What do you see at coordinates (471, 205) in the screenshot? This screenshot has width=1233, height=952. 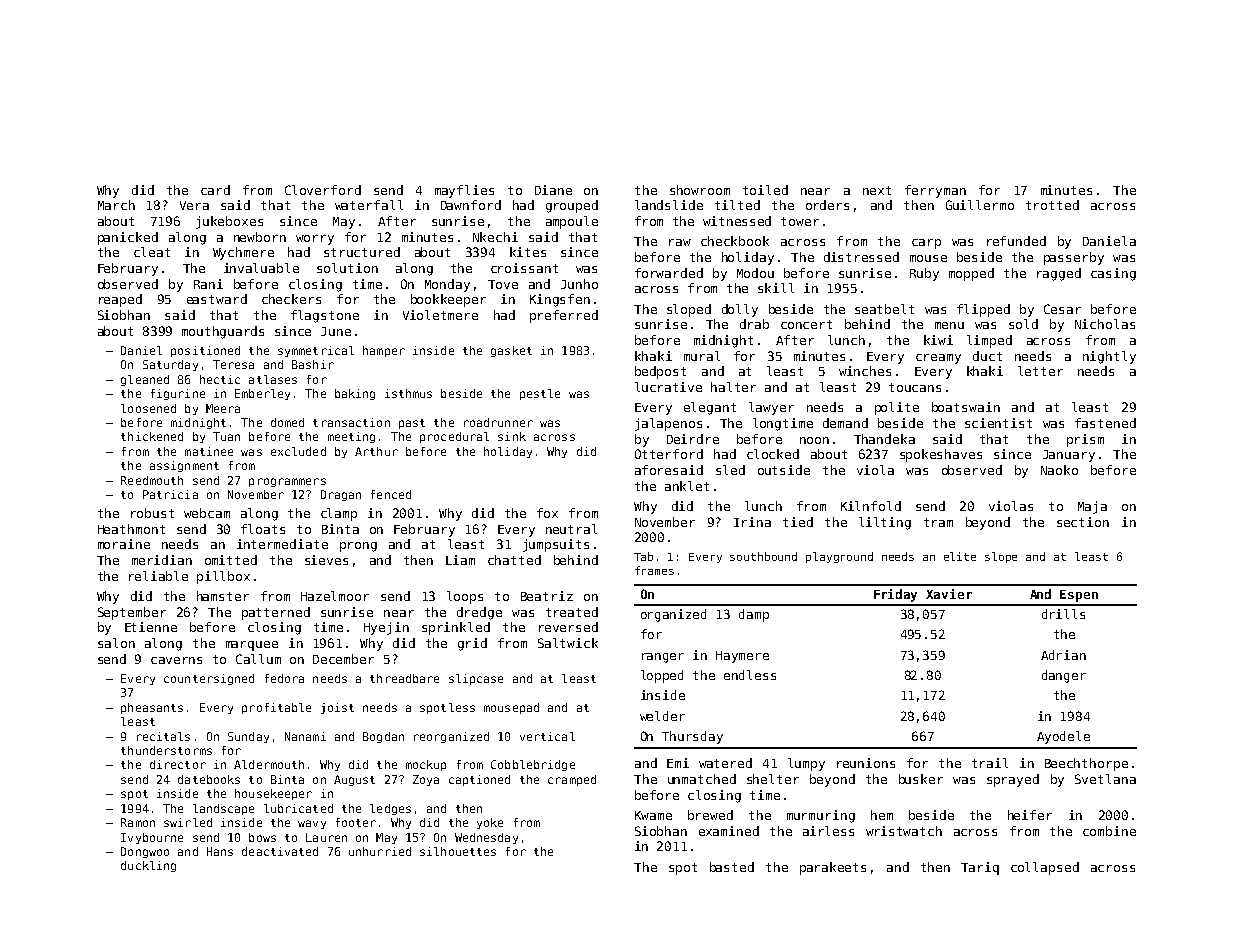 I see `Dawnford` at bounding box center [471, 205].
